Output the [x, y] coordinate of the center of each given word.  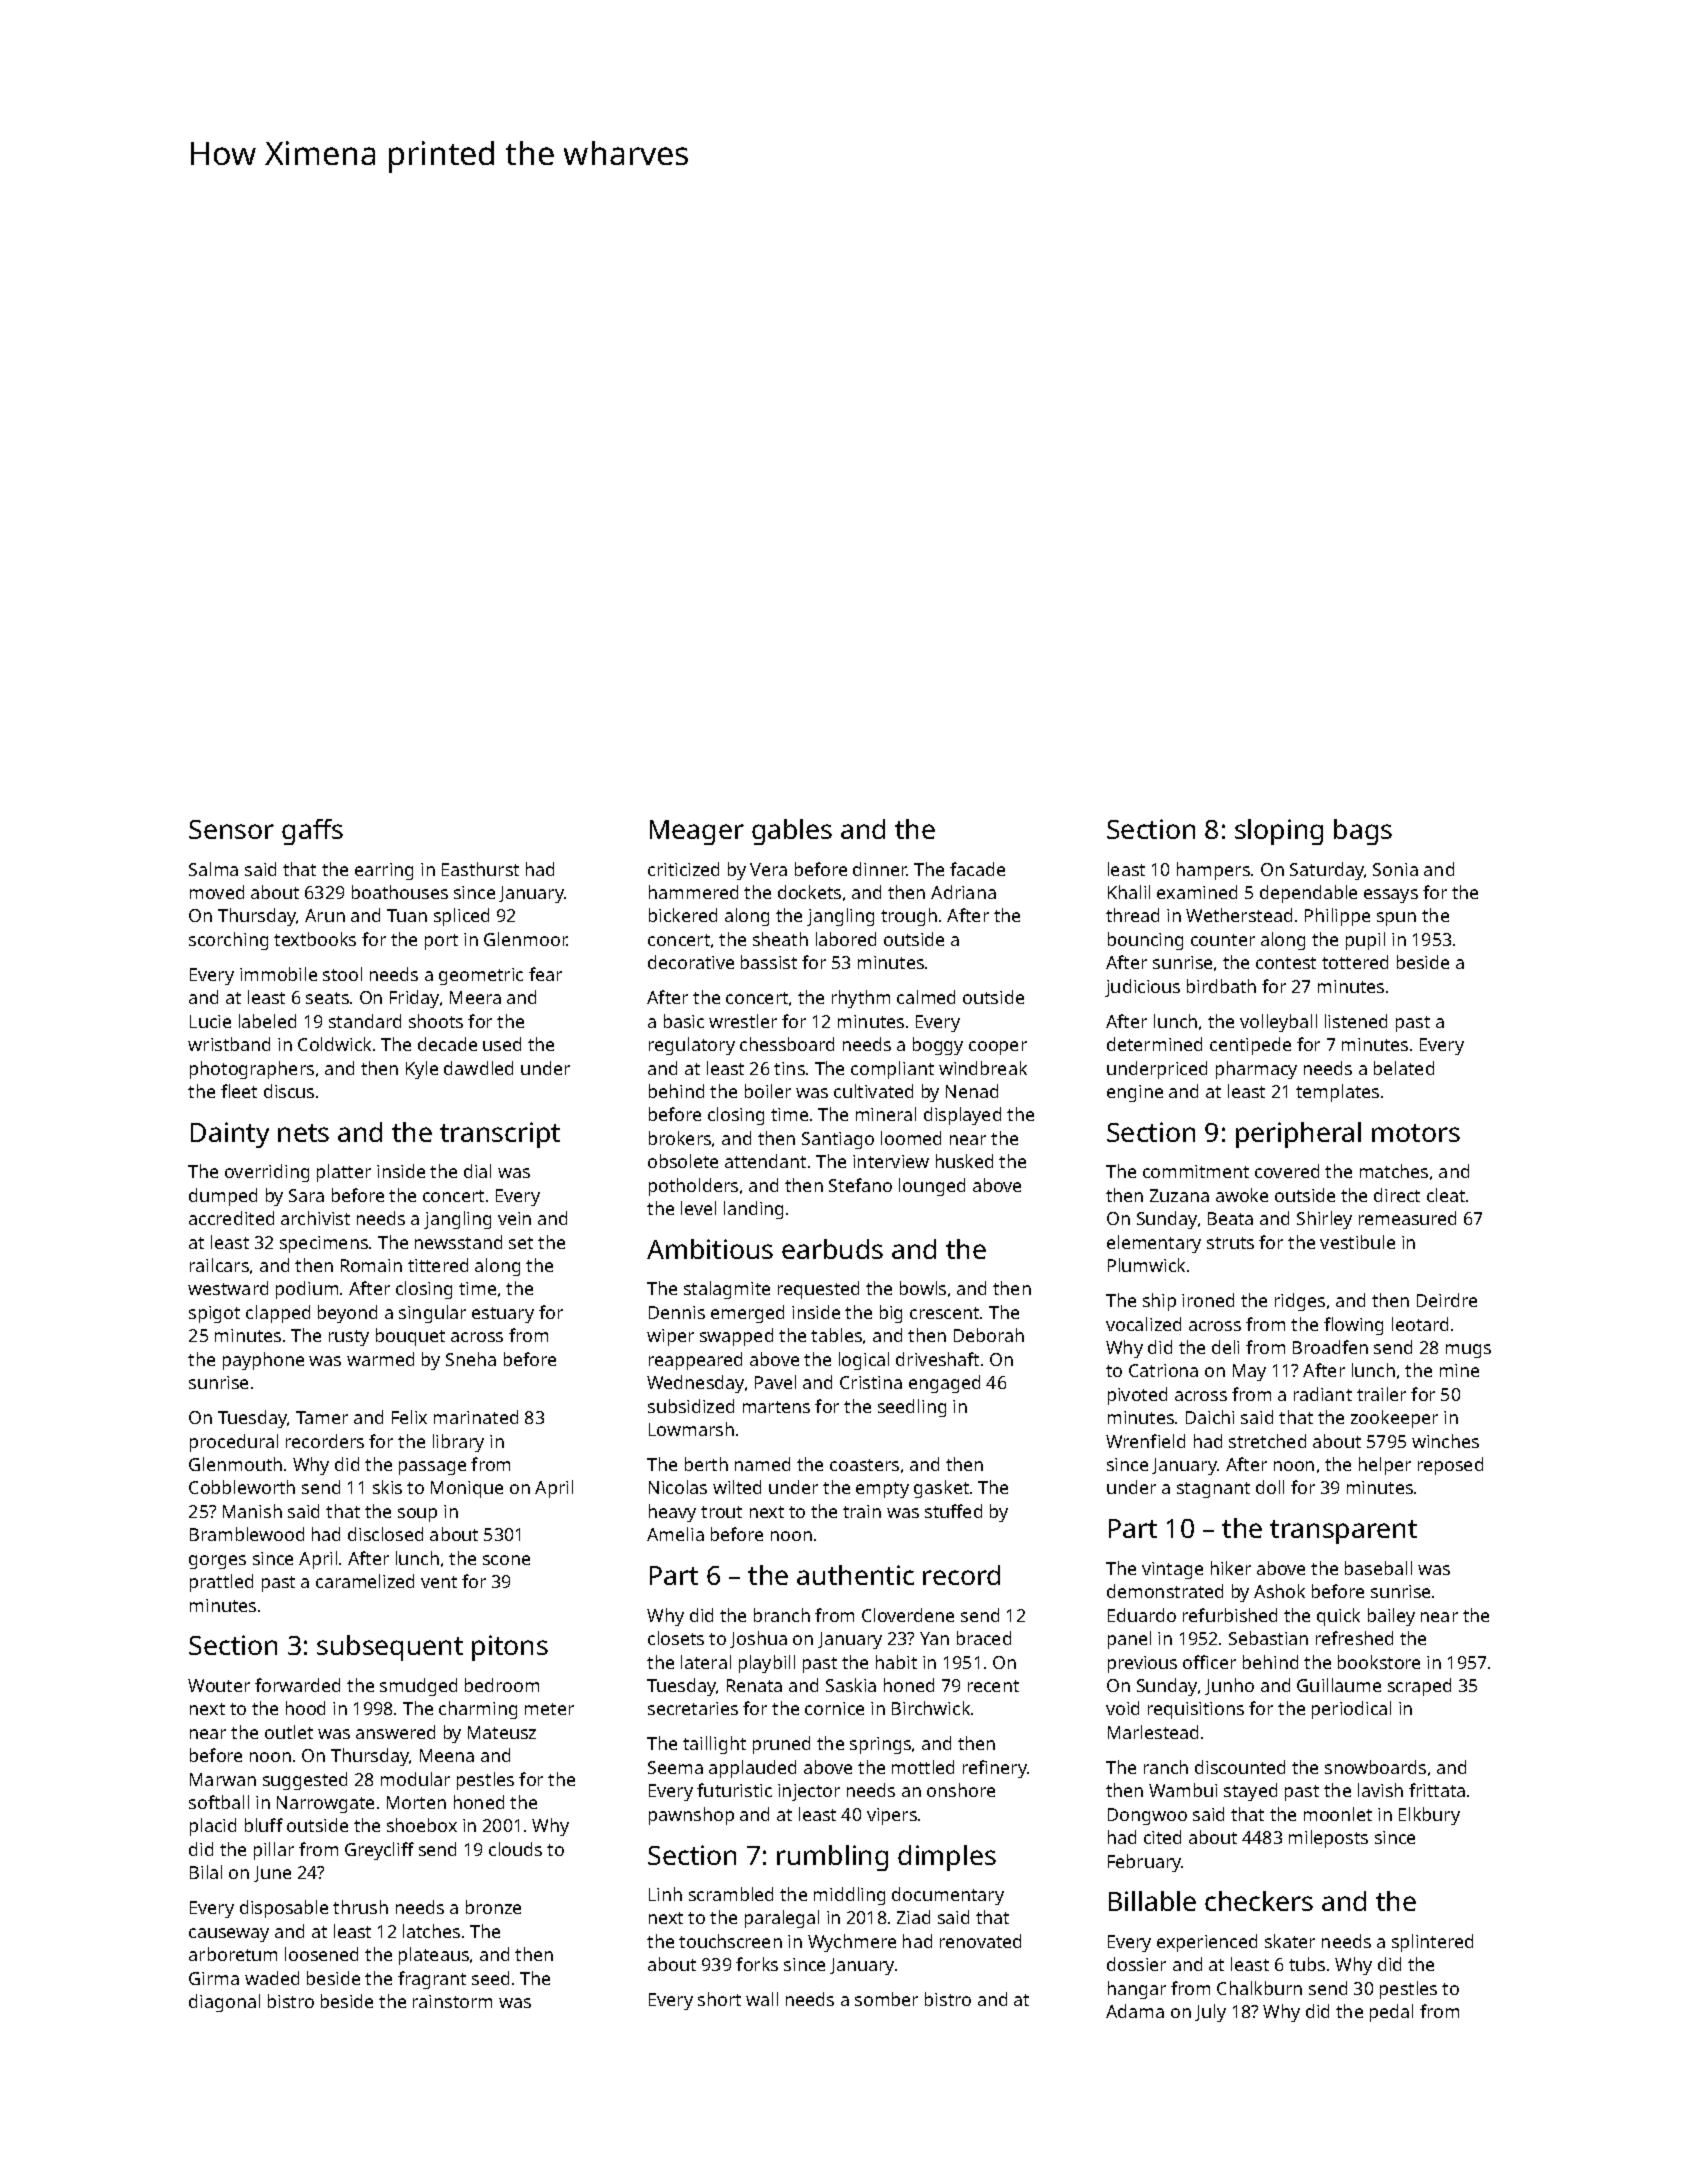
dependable [1308, 894]
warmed [380, 1359]
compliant [892, 1070]
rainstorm [452, 2001]
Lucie [210, 1021]
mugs [1468, 1351]
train [862, 1511]
